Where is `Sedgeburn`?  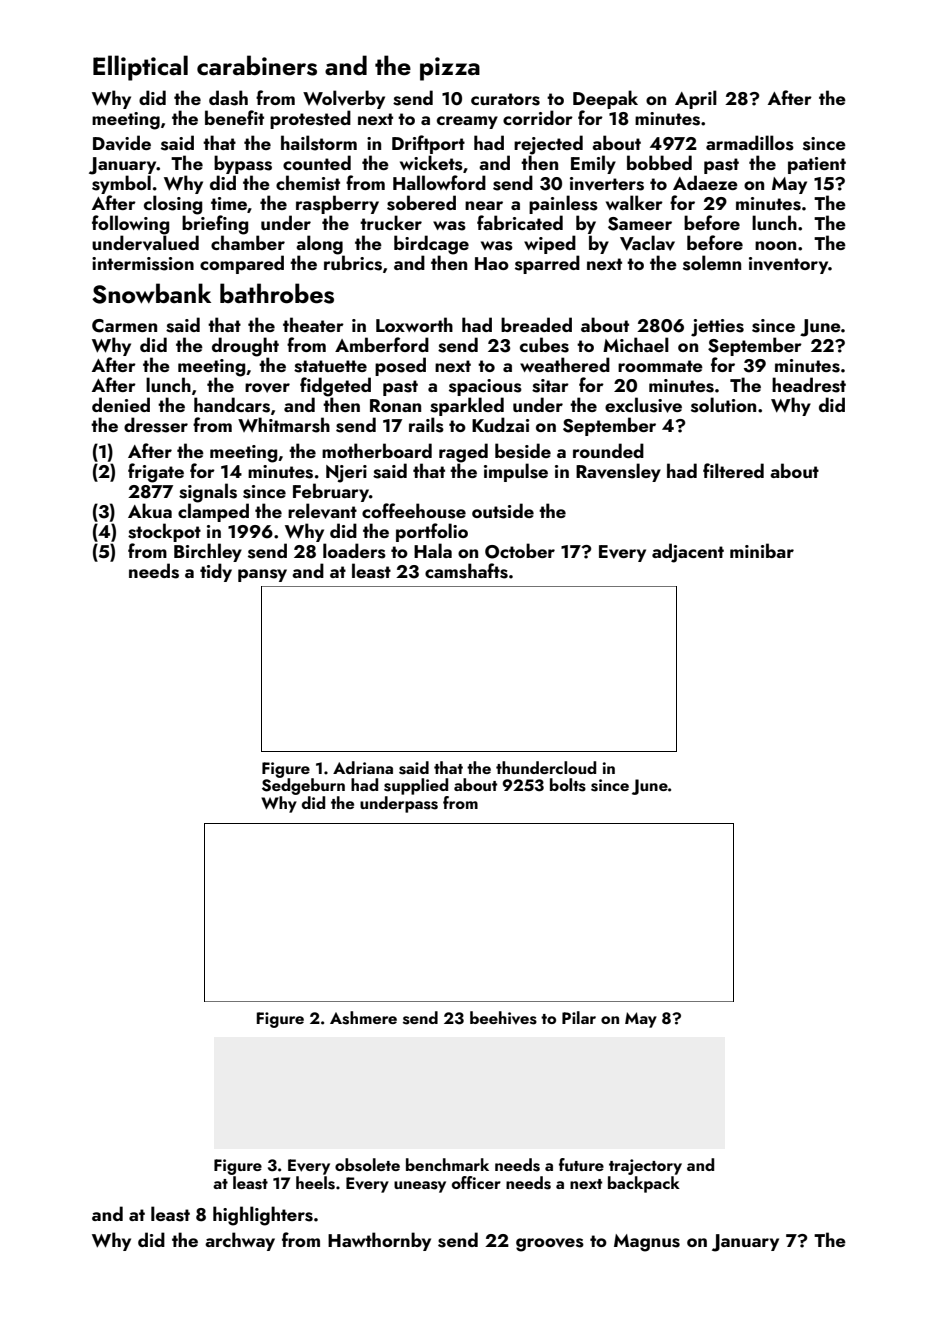 Sedgeburn is located at coordinates (303, 786).
